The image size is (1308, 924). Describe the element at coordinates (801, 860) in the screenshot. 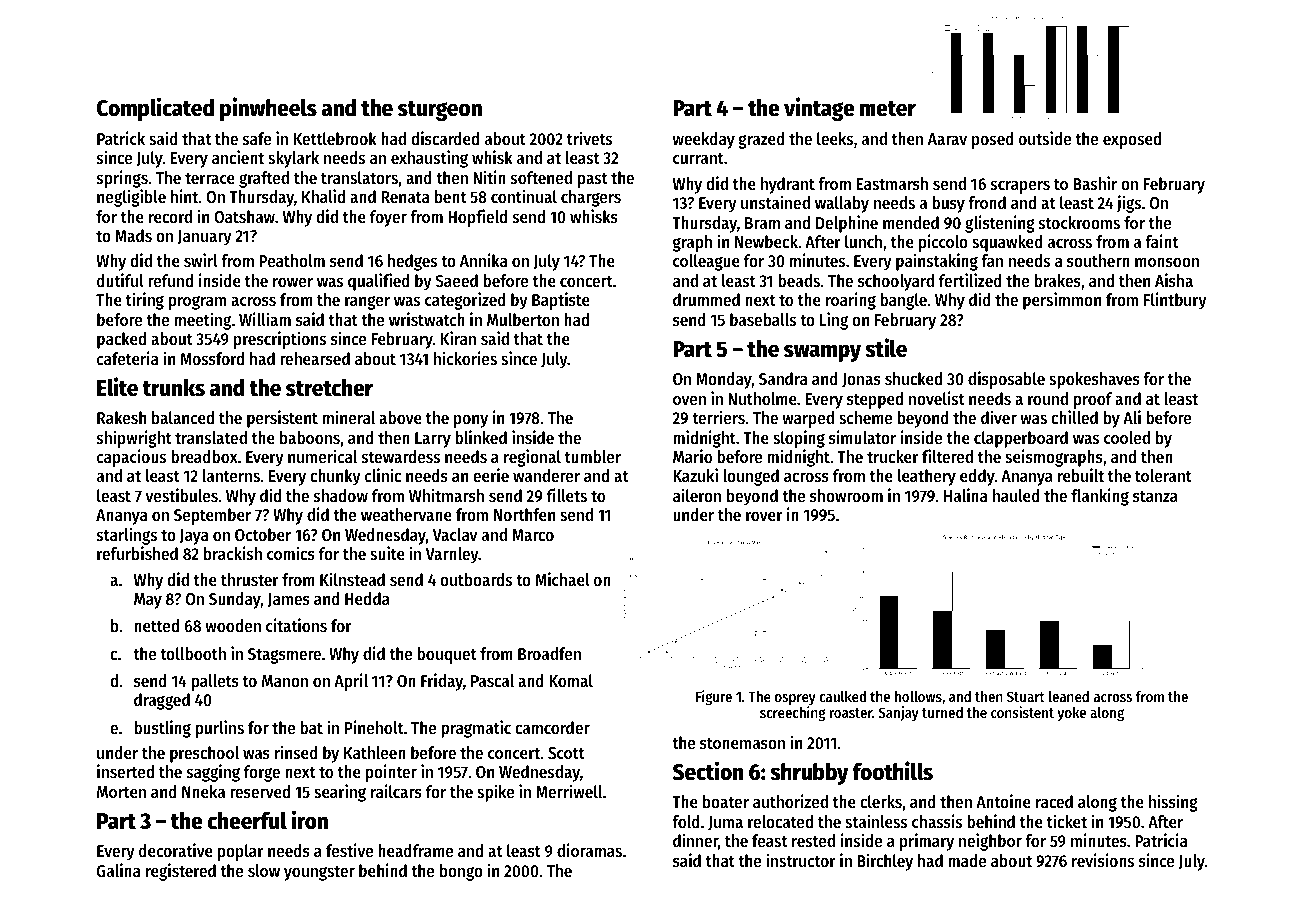

I see `instructor` at that location.
